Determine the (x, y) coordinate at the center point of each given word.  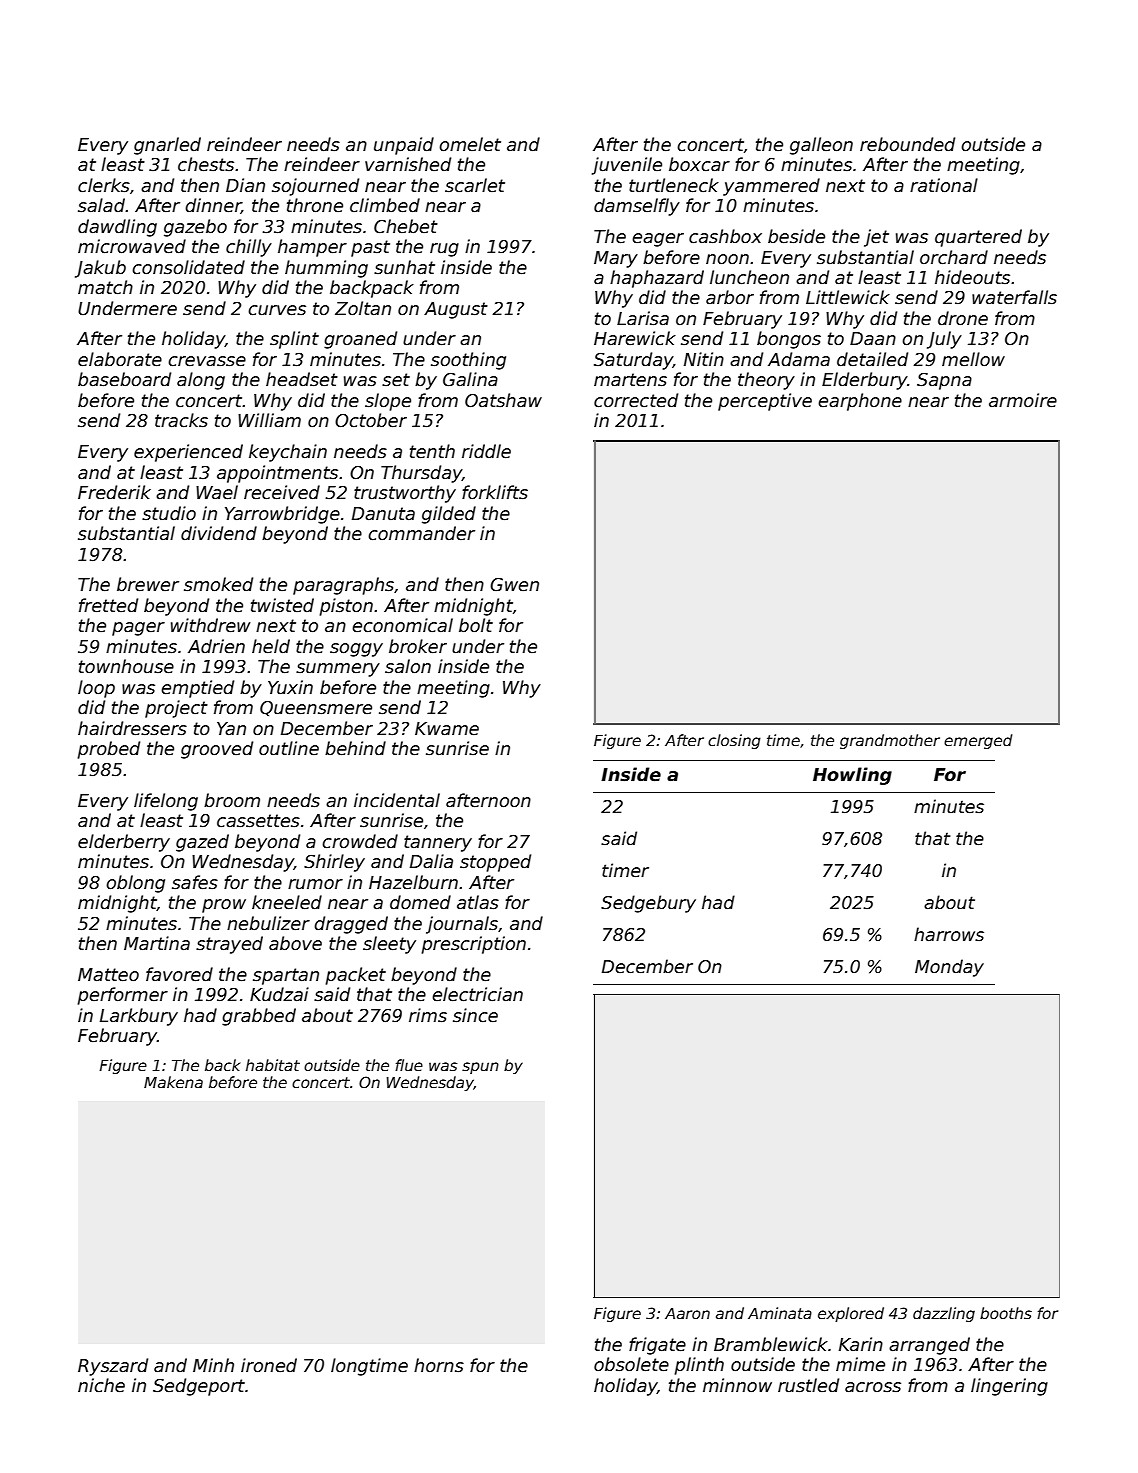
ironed (269, 1365)
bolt (476, 625)
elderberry (124, 843)
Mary (616, 259)
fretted (108, 605)
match (105, 287)
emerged (978, 741)
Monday (949, 968)
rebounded (907, 144)
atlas (478, 902)
